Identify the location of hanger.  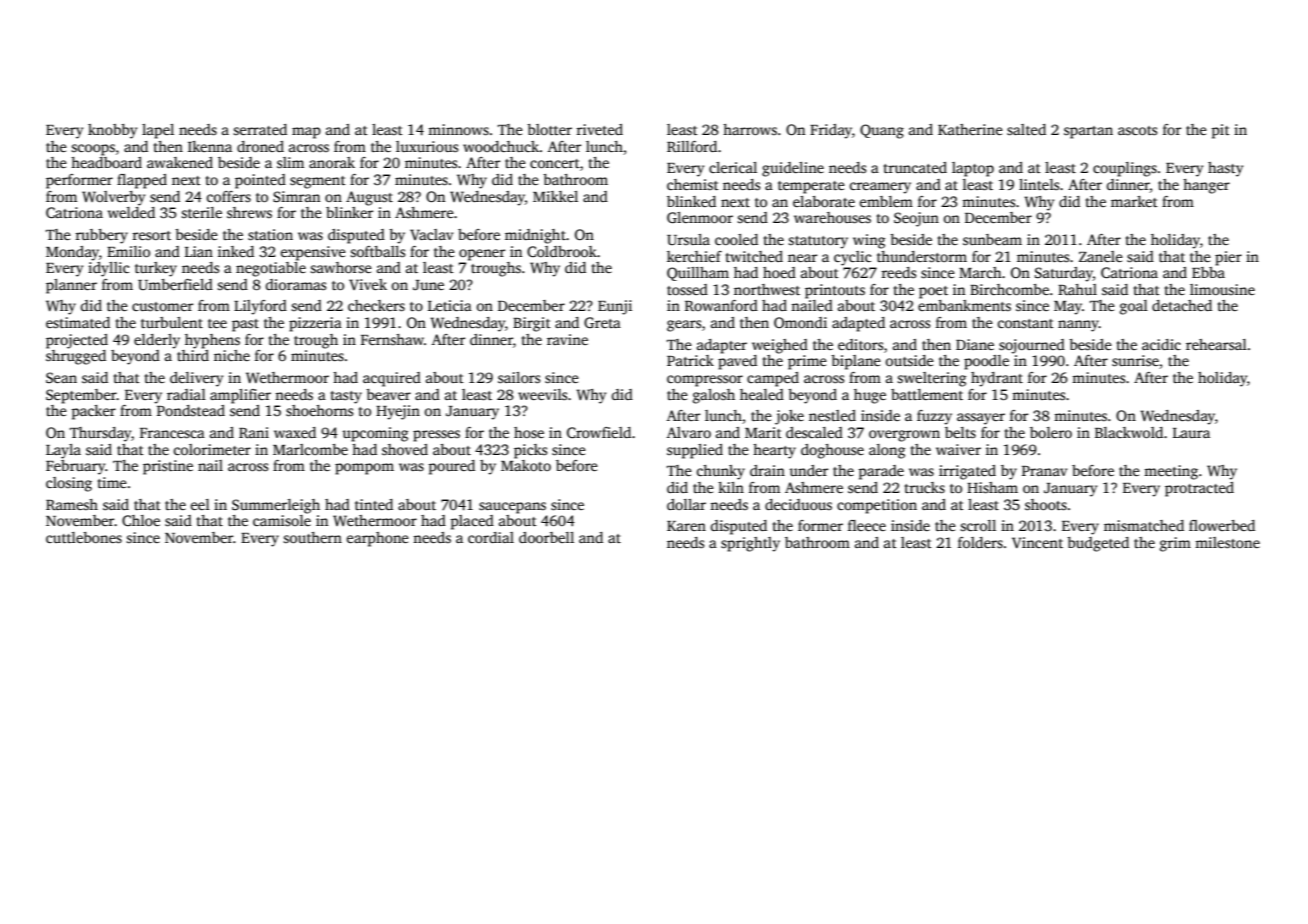
(1206, 186).
